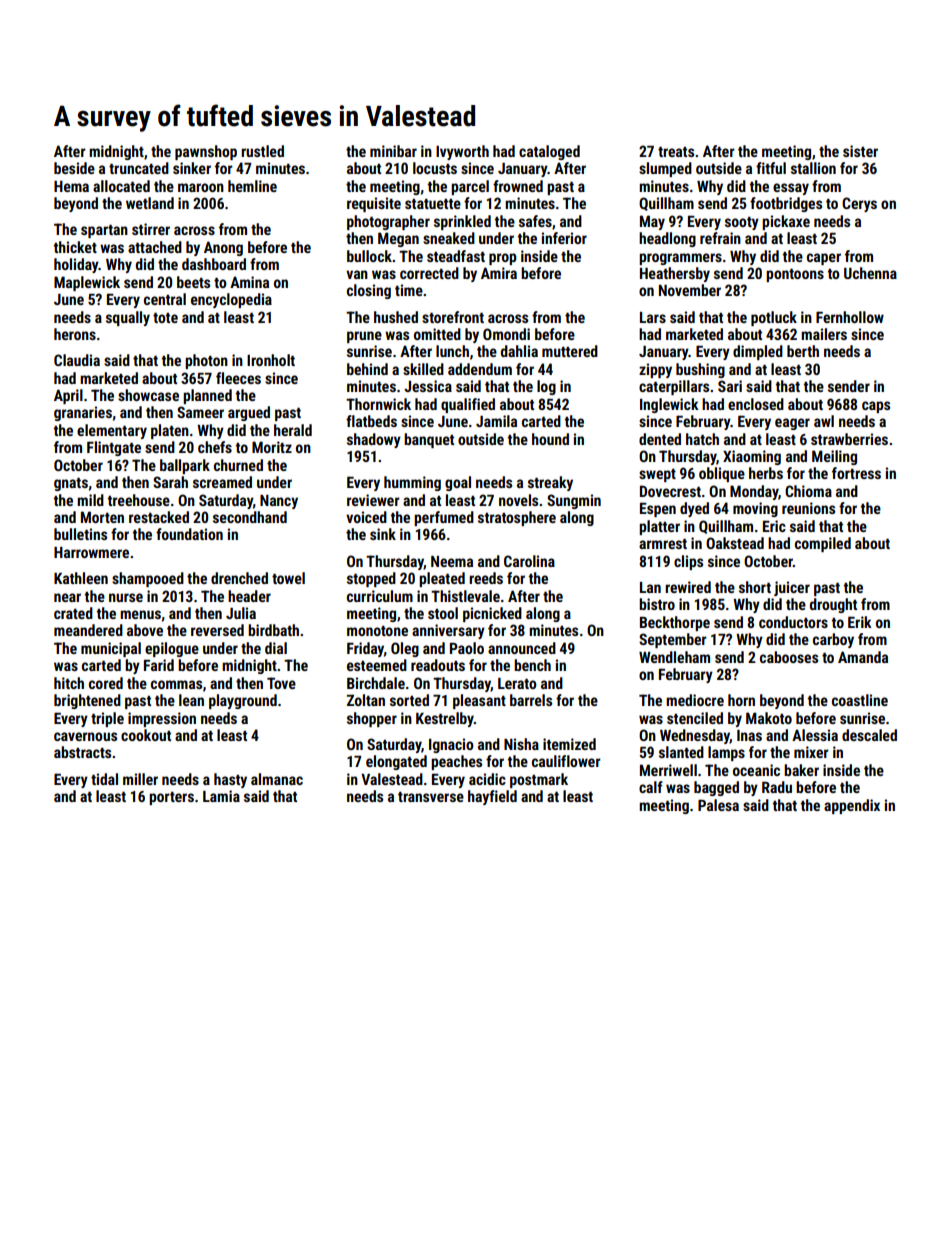 The height and width of the screenshot is (1233, 952). What do you see at coordinates (860, 151) in the screenshot?
I see `sister` at bounding box center [860, 151].
